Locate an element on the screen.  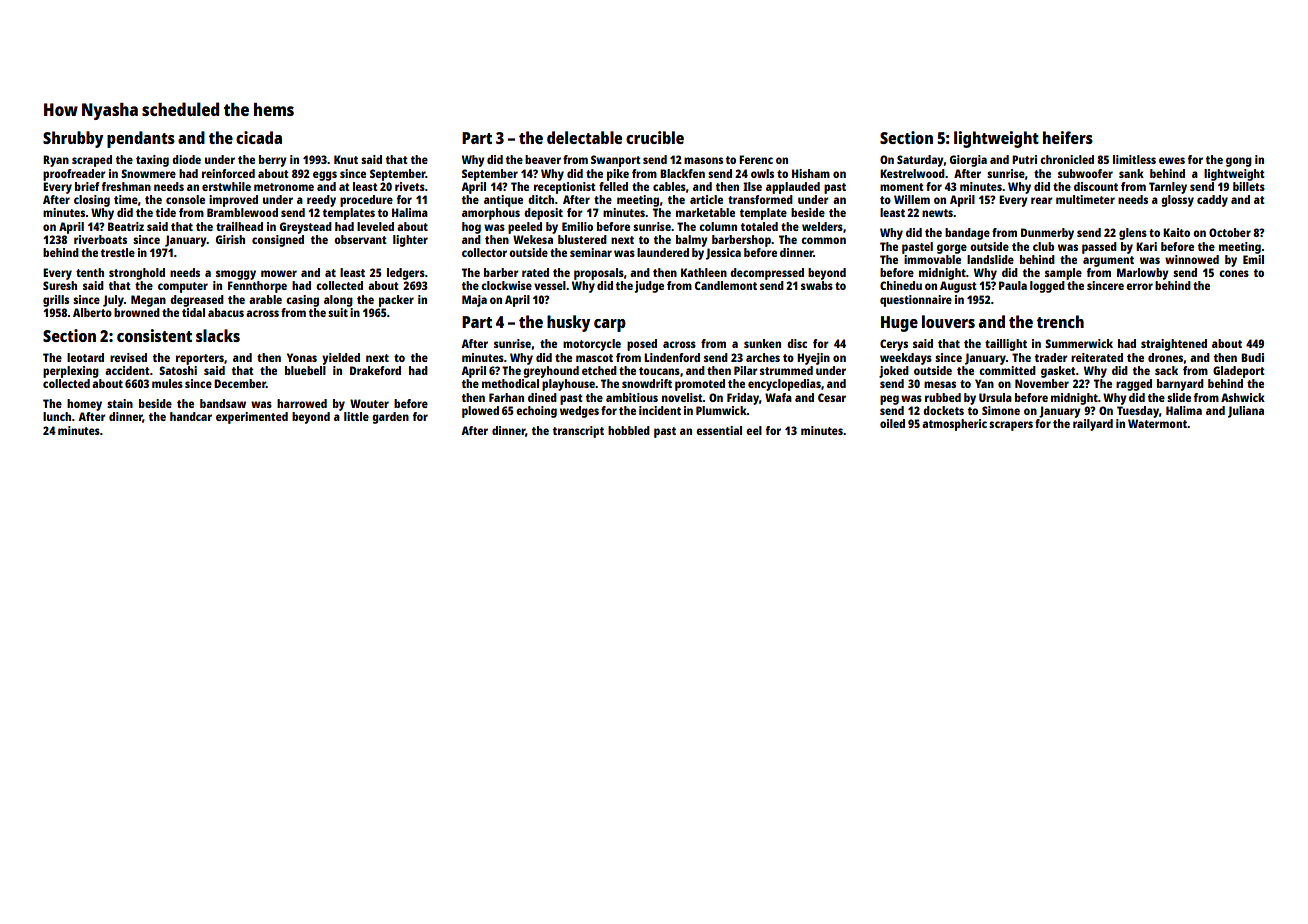
ewes is located at coordinates (1172, 160).
